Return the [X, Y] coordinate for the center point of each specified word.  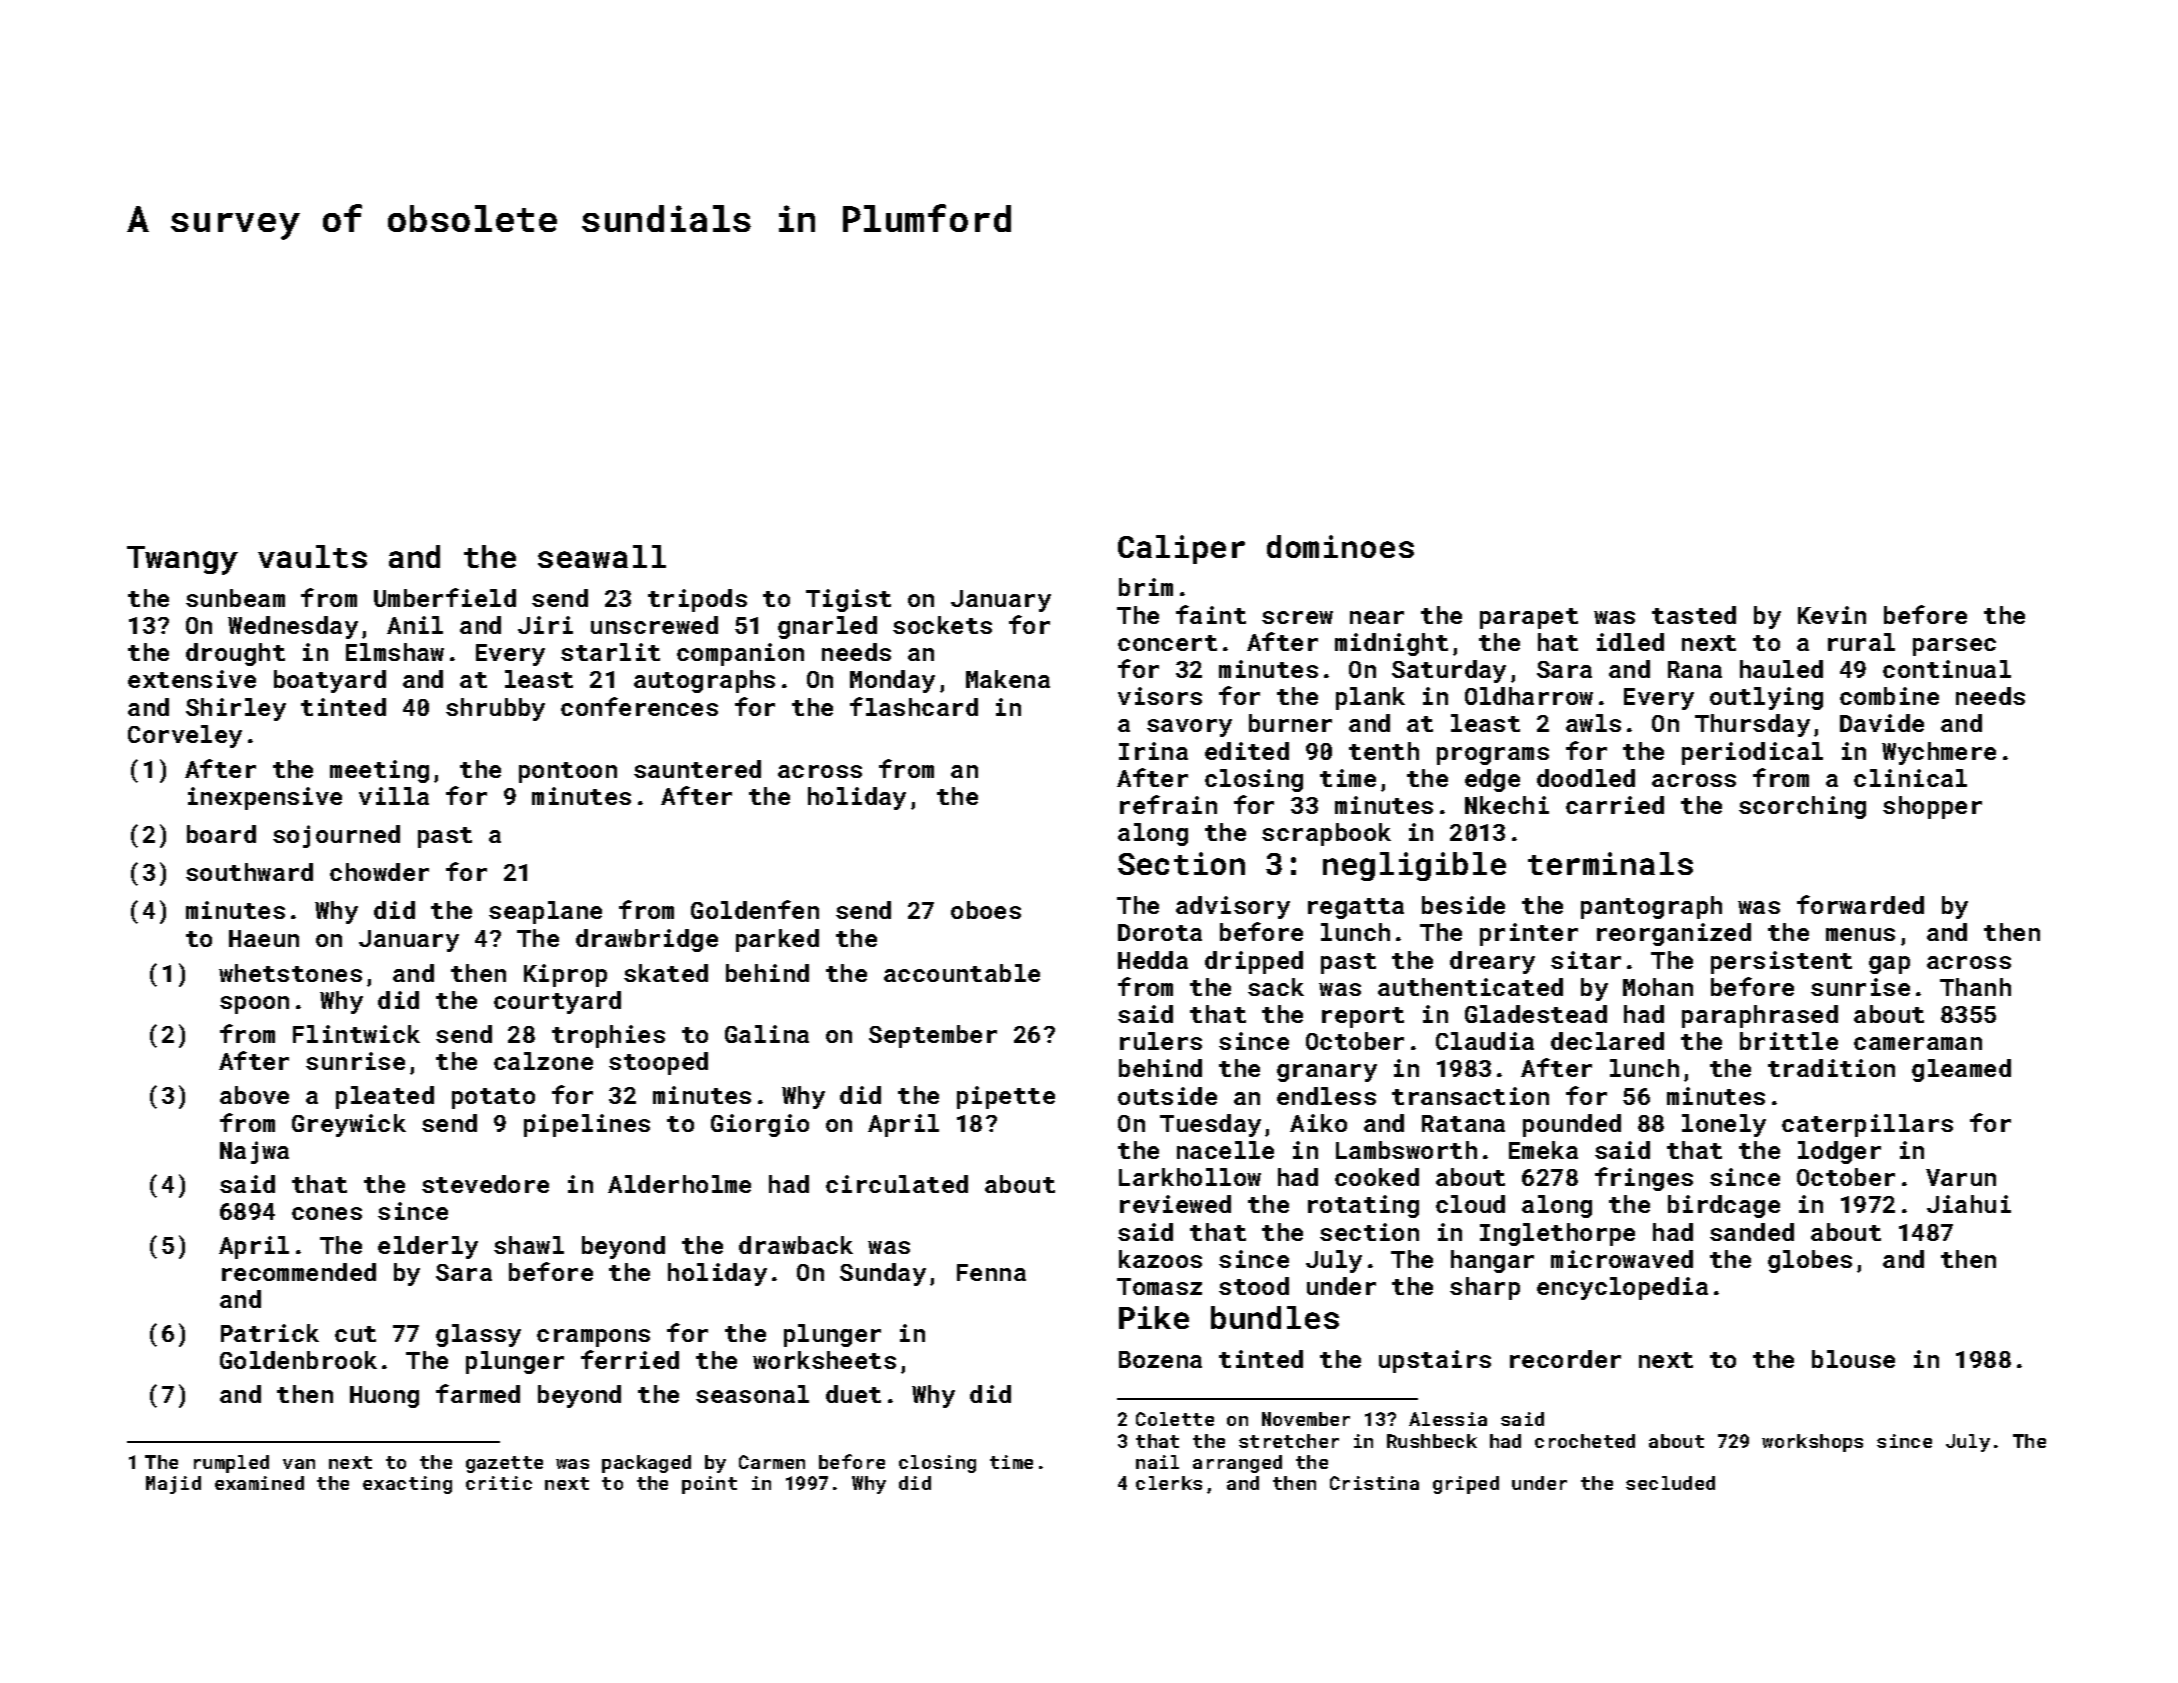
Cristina [1374, 1483]
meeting [379, 771]
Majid [173, 1485]
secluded [1670, 1483]
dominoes [1340, 546]
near [1377, 617]
